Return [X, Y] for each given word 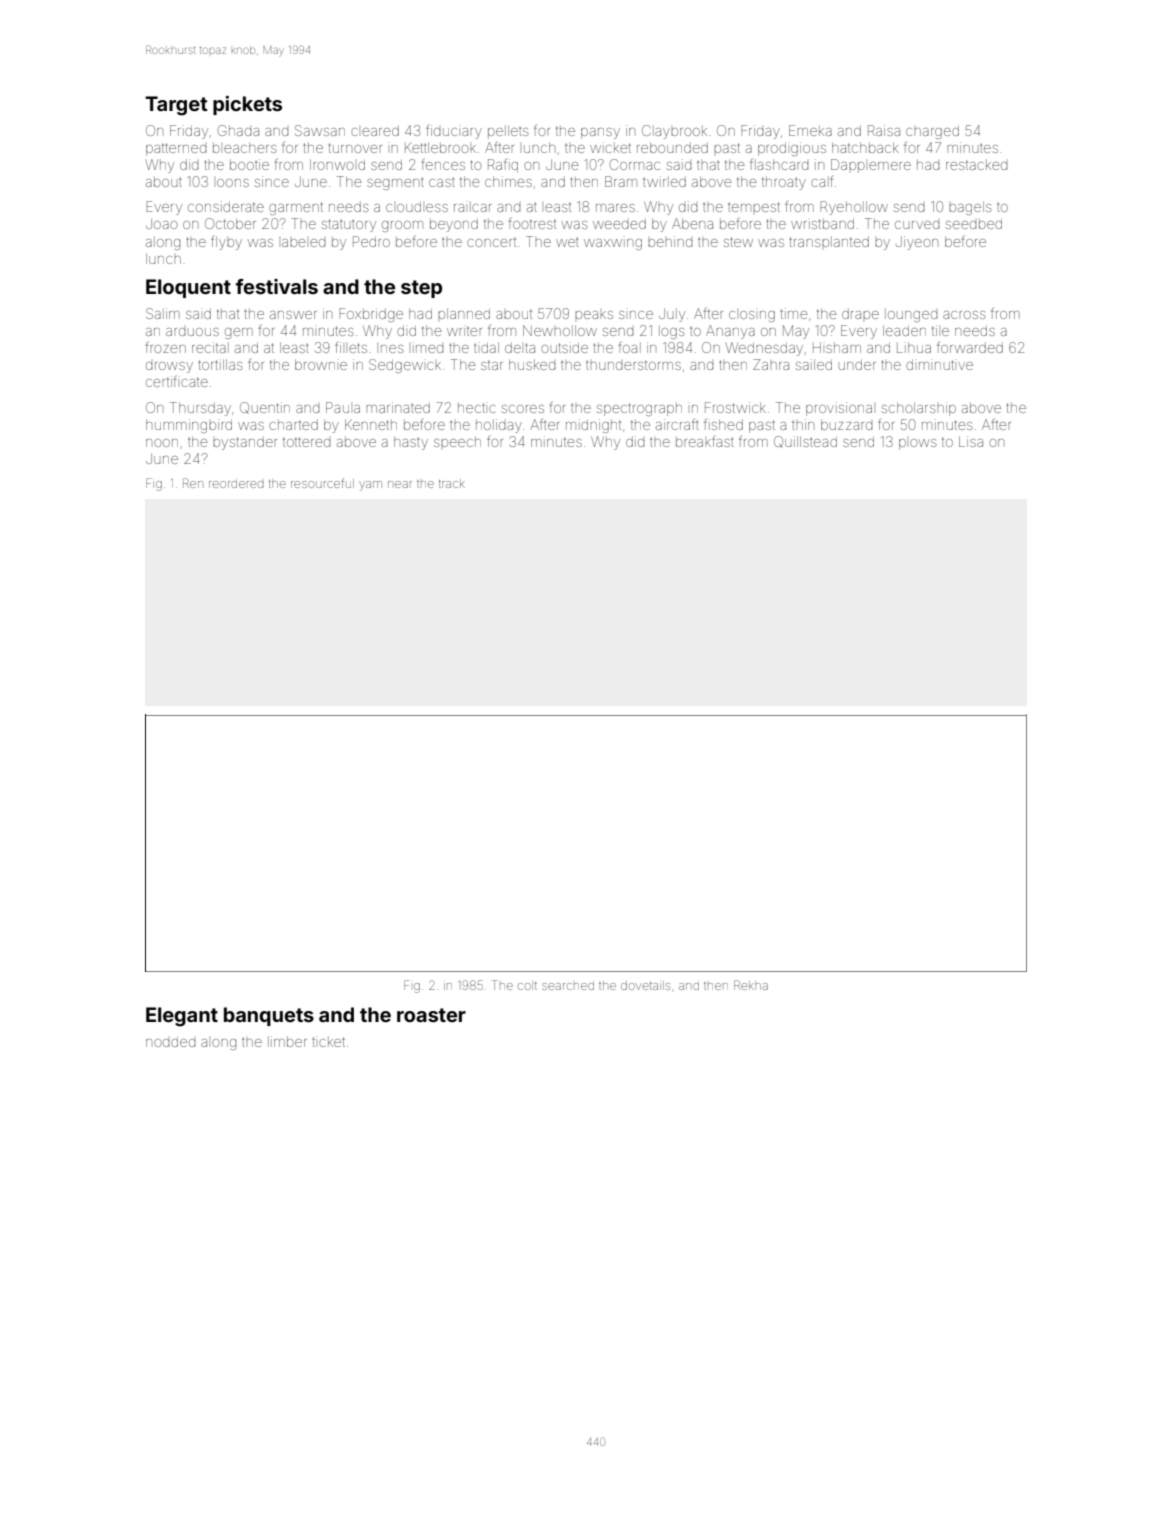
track [452, 483]
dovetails [645, 985]
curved [917, 225]
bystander [245, 443]
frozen [166, 347]
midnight [593, 426]
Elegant [182, 1017]
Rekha [751, 985]
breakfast [705, 441]
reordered [236, 484]
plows [917, 444]
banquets [269, 1016]
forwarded [970, 347]
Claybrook [674, 132]
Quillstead [805, 442]
